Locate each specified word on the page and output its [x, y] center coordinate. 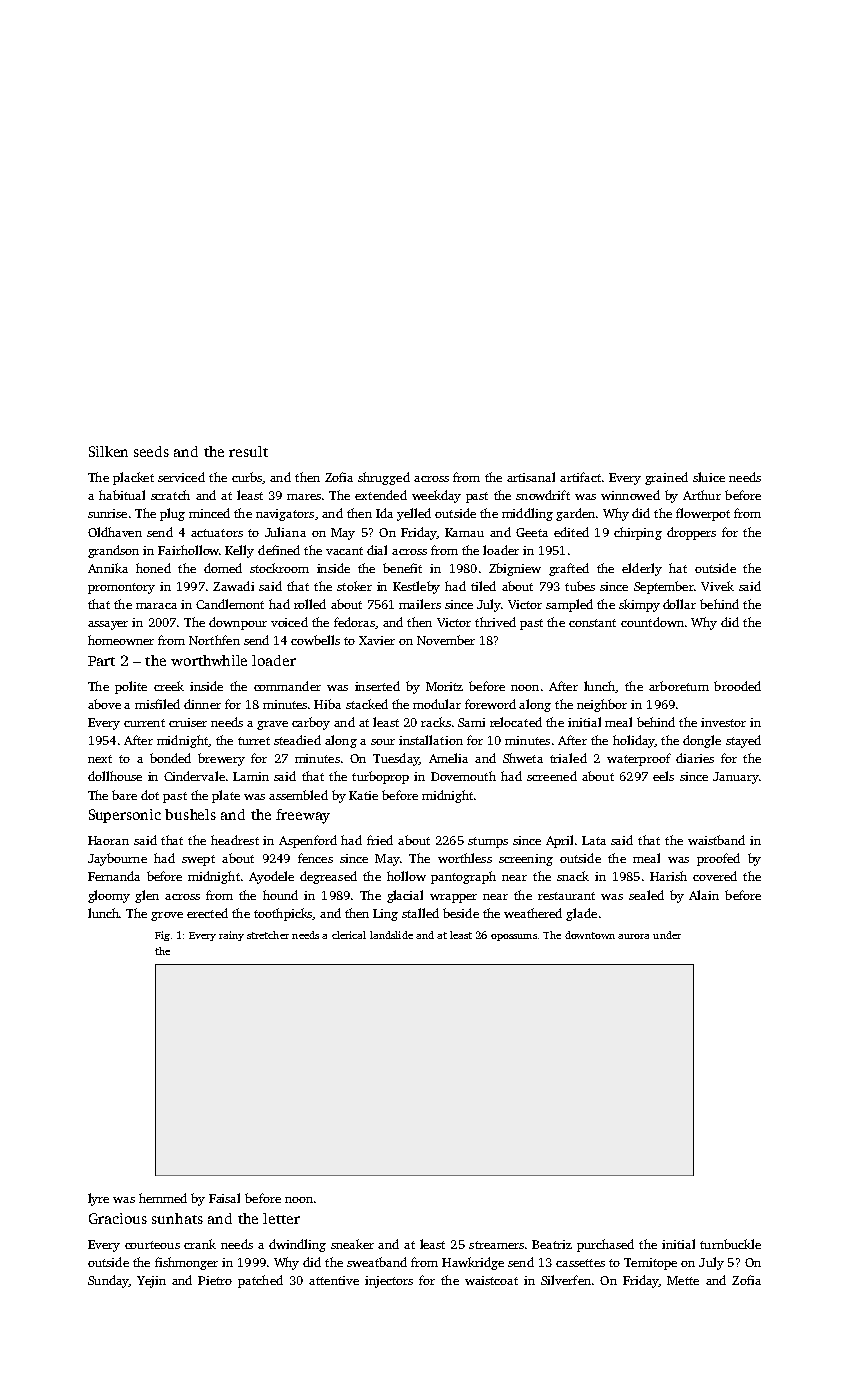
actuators [217, 533]
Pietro [215, 1280]
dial [377, 550]
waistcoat [491, 1280]
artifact [580, 477]
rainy [231, 936]
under [667, 935]
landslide [391, 935]
